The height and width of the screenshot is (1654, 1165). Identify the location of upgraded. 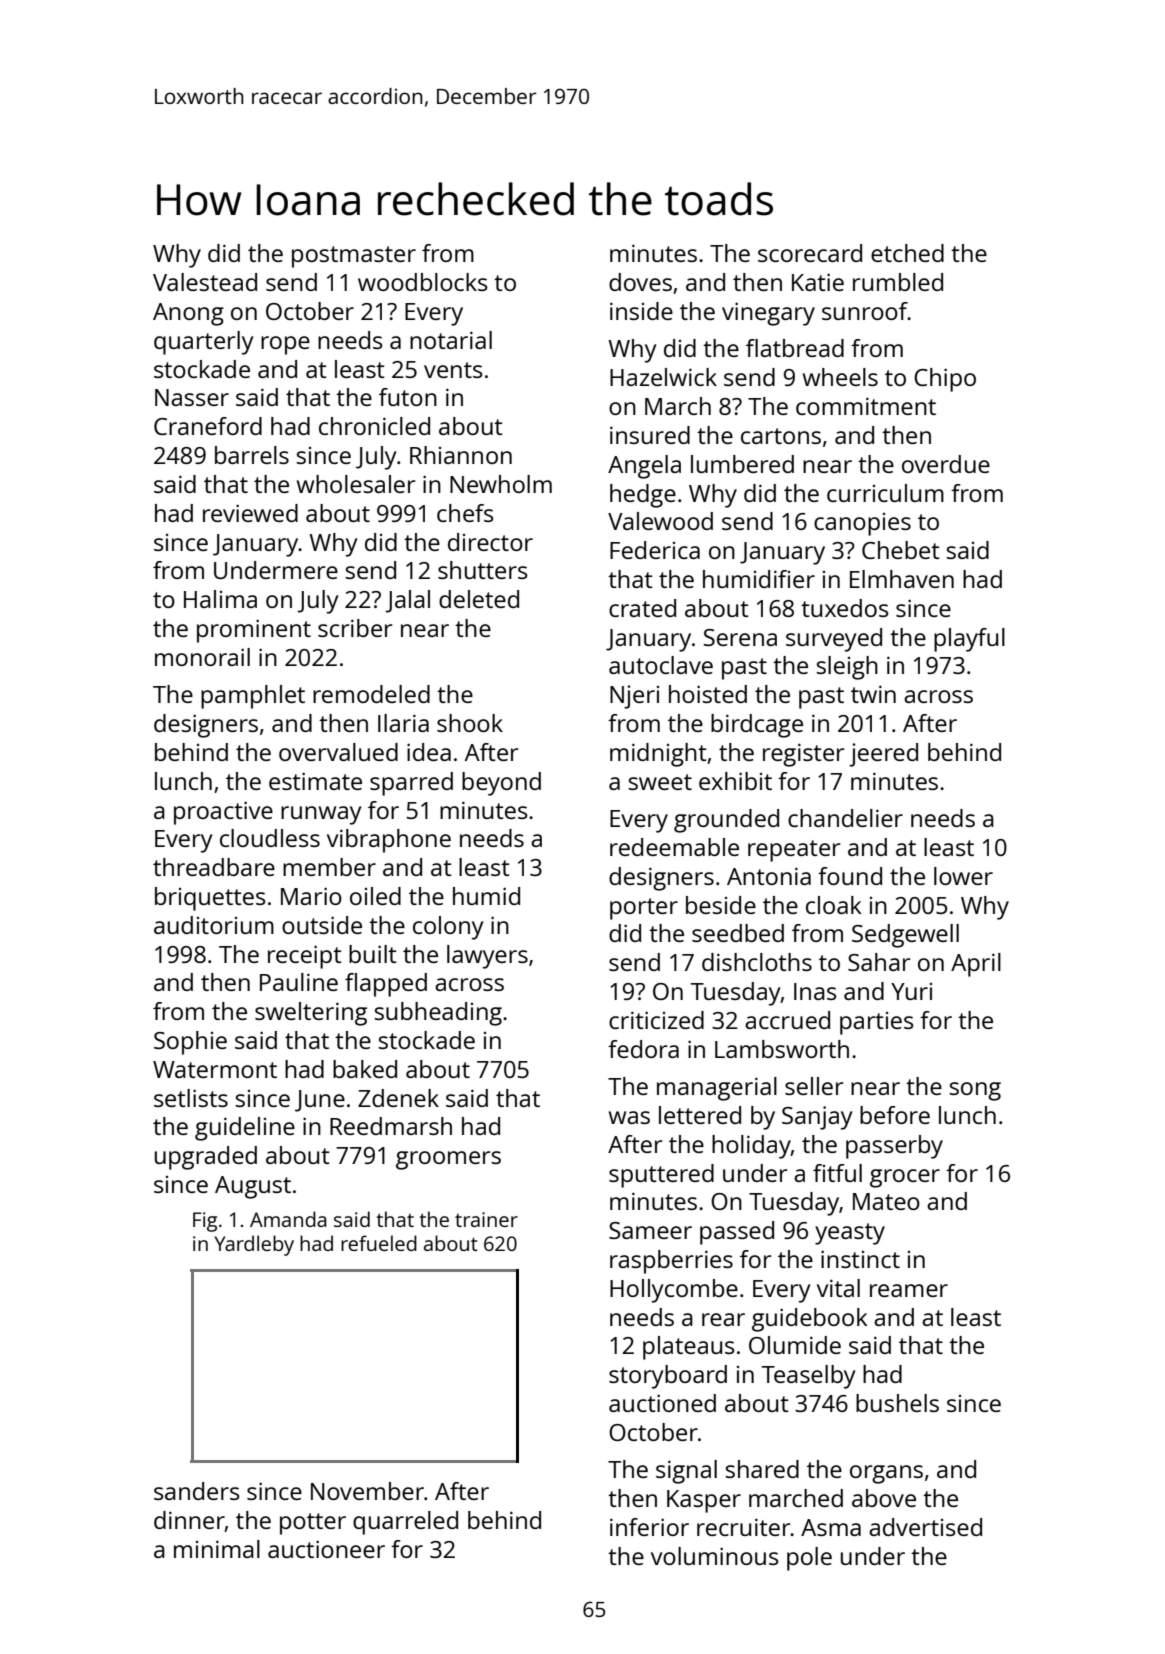
(206, 1158).
